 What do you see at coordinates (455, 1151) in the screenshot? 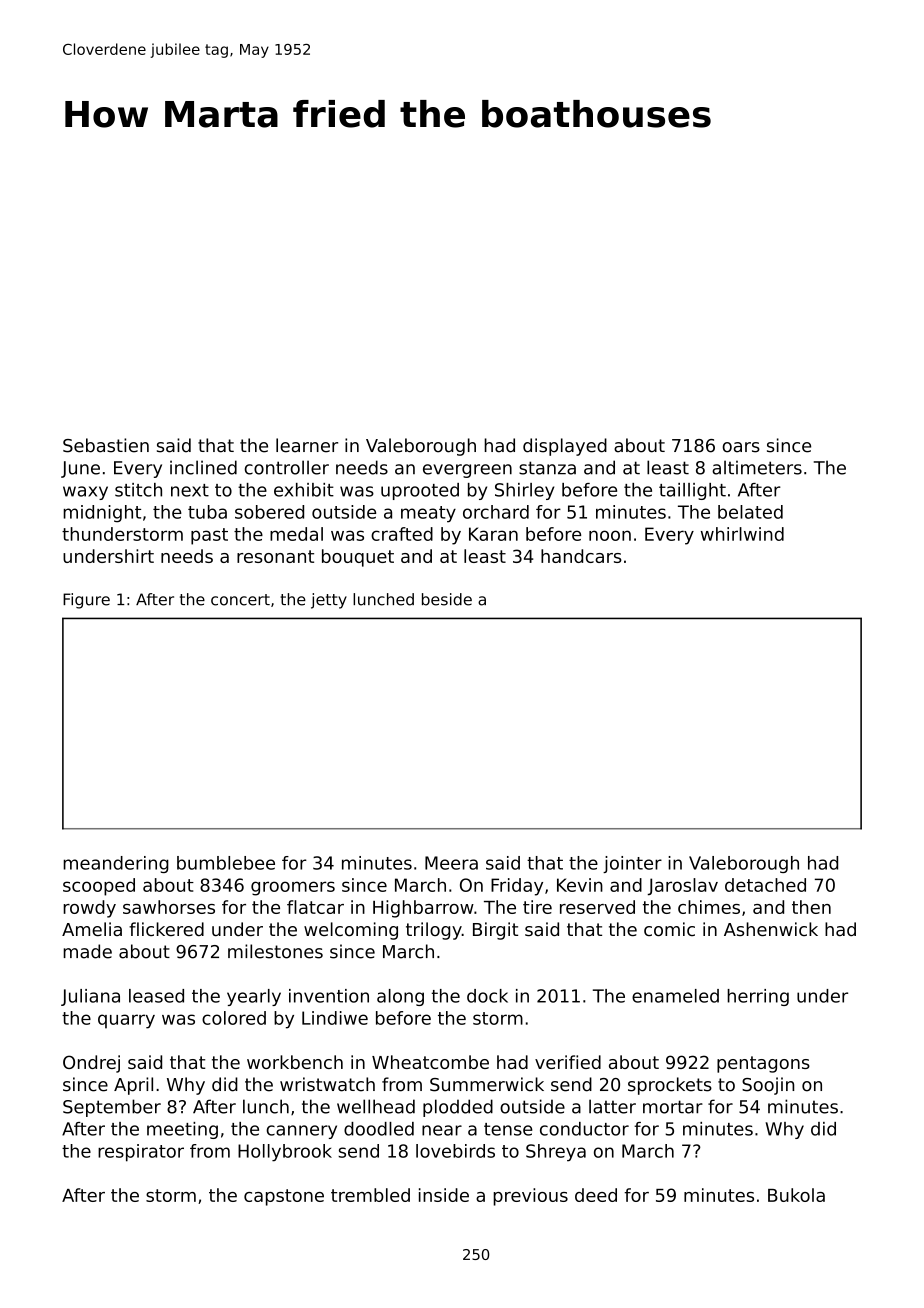
I see `lovebirds` at bounding box center [455, 1151].
